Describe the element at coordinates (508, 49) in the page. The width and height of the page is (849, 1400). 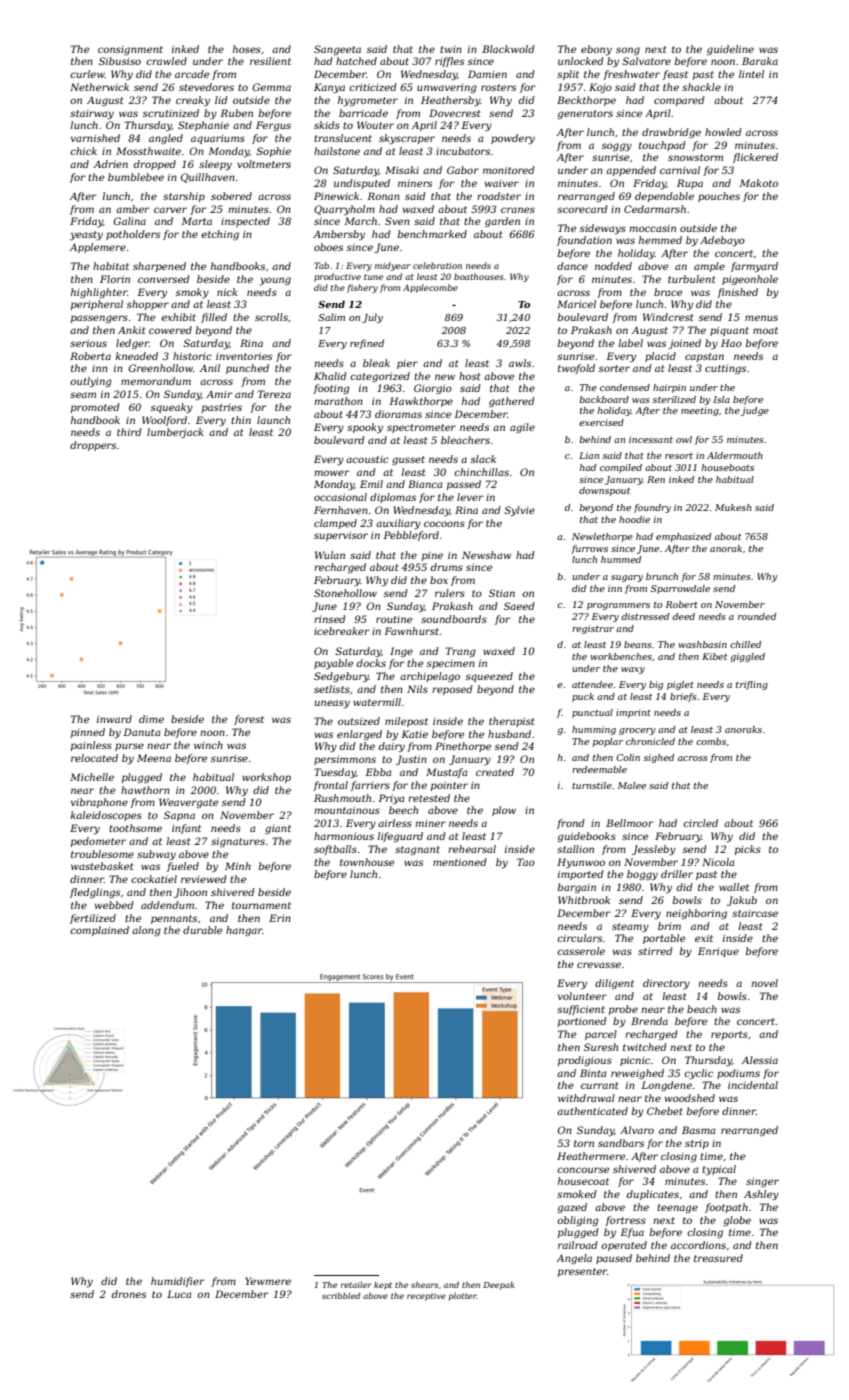
I see `Blackwold` at that location.
